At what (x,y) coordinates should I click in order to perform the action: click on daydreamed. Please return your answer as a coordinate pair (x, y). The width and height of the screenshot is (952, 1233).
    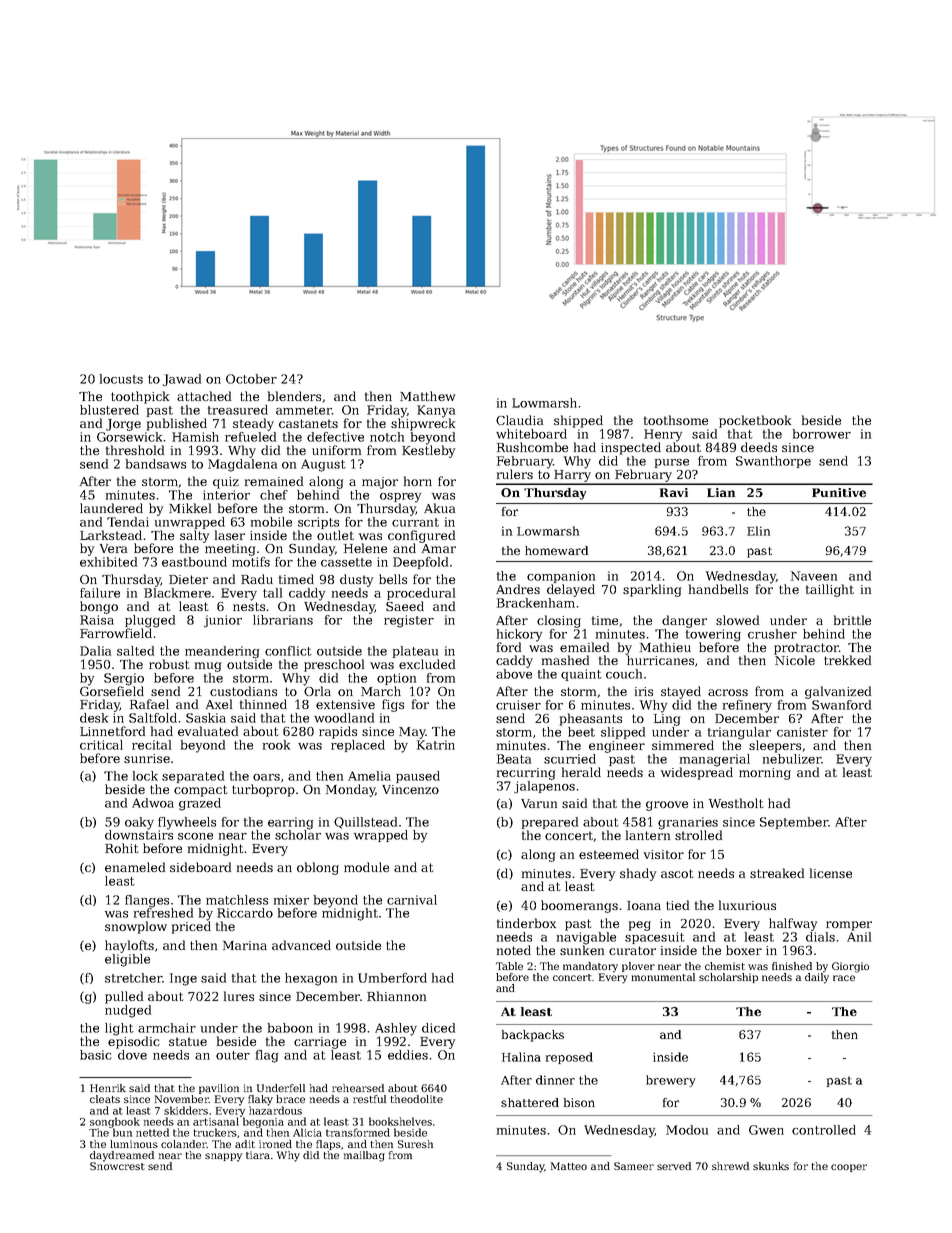
    Looking at the image, I should click on (122, 1156).
